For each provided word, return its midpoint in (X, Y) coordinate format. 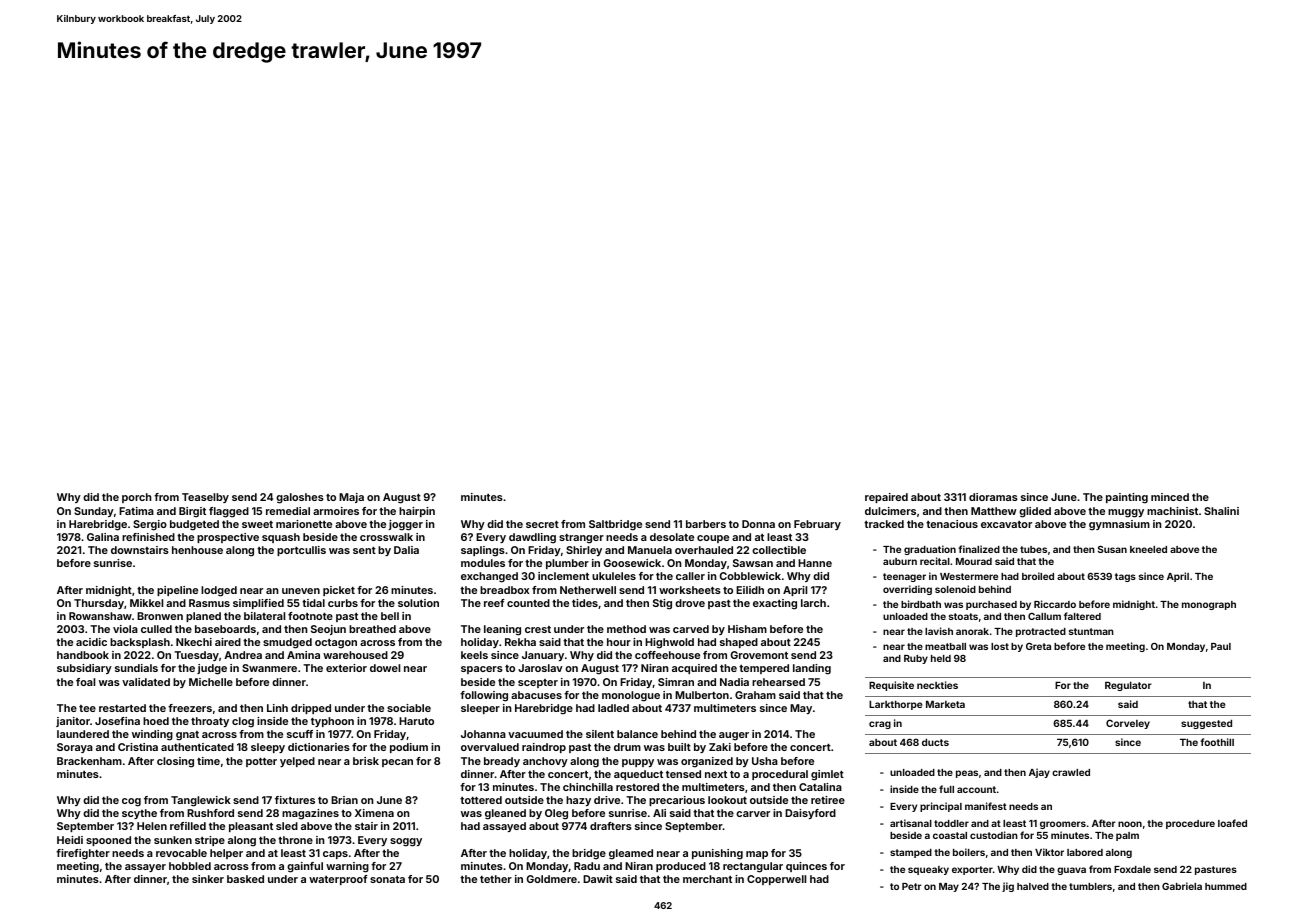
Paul (1221, 646)
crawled (1071, 772)
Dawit (598, 879)
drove (690, 603)
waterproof (338, 880)
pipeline (177, 591)
